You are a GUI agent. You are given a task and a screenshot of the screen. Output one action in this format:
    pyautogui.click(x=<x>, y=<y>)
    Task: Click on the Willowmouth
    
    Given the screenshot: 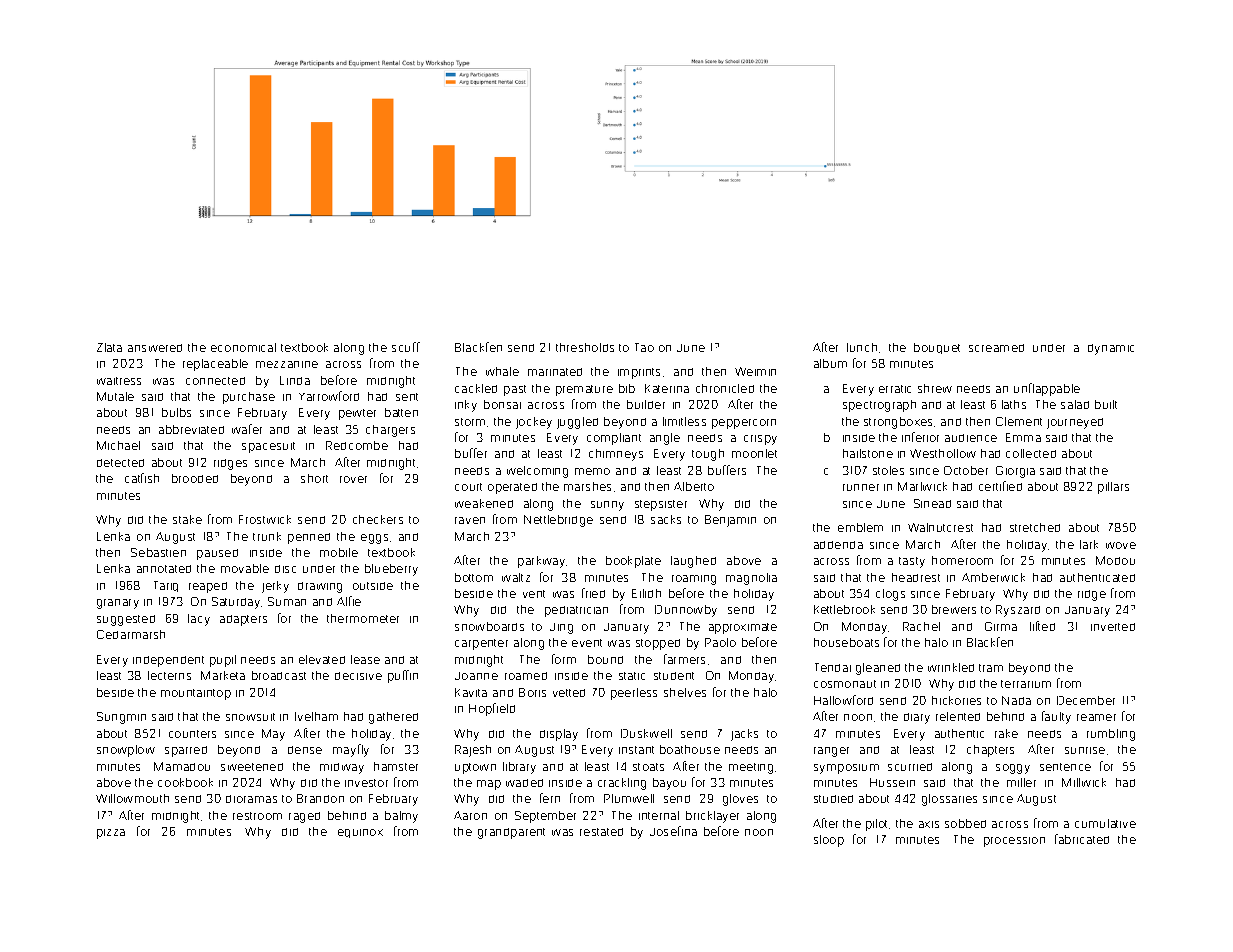 What is the action you would take?
    pyautogui.click(x=132, y=798)
